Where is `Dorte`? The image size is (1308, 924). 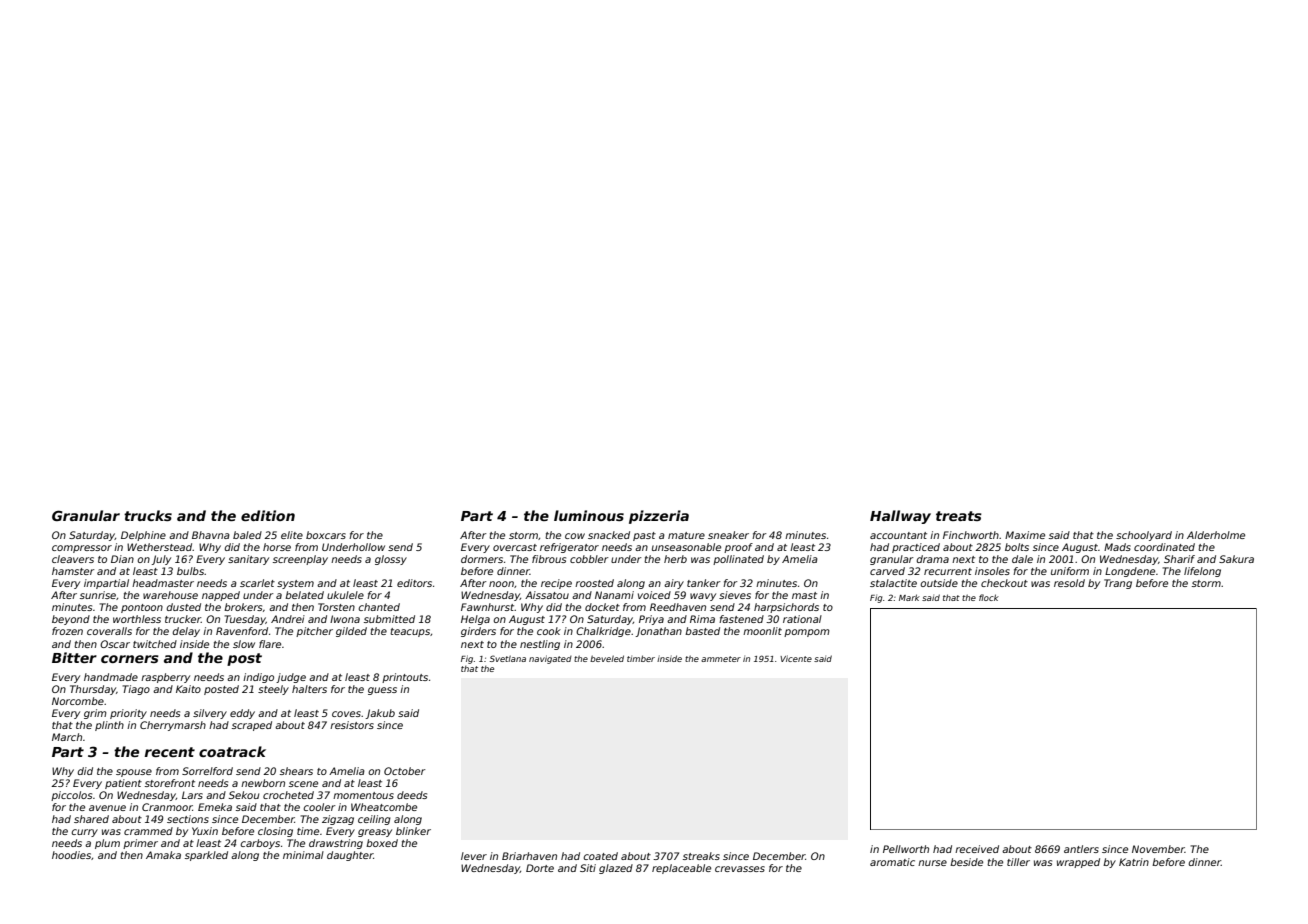
Dorte is located at coordinates (540, 868).
